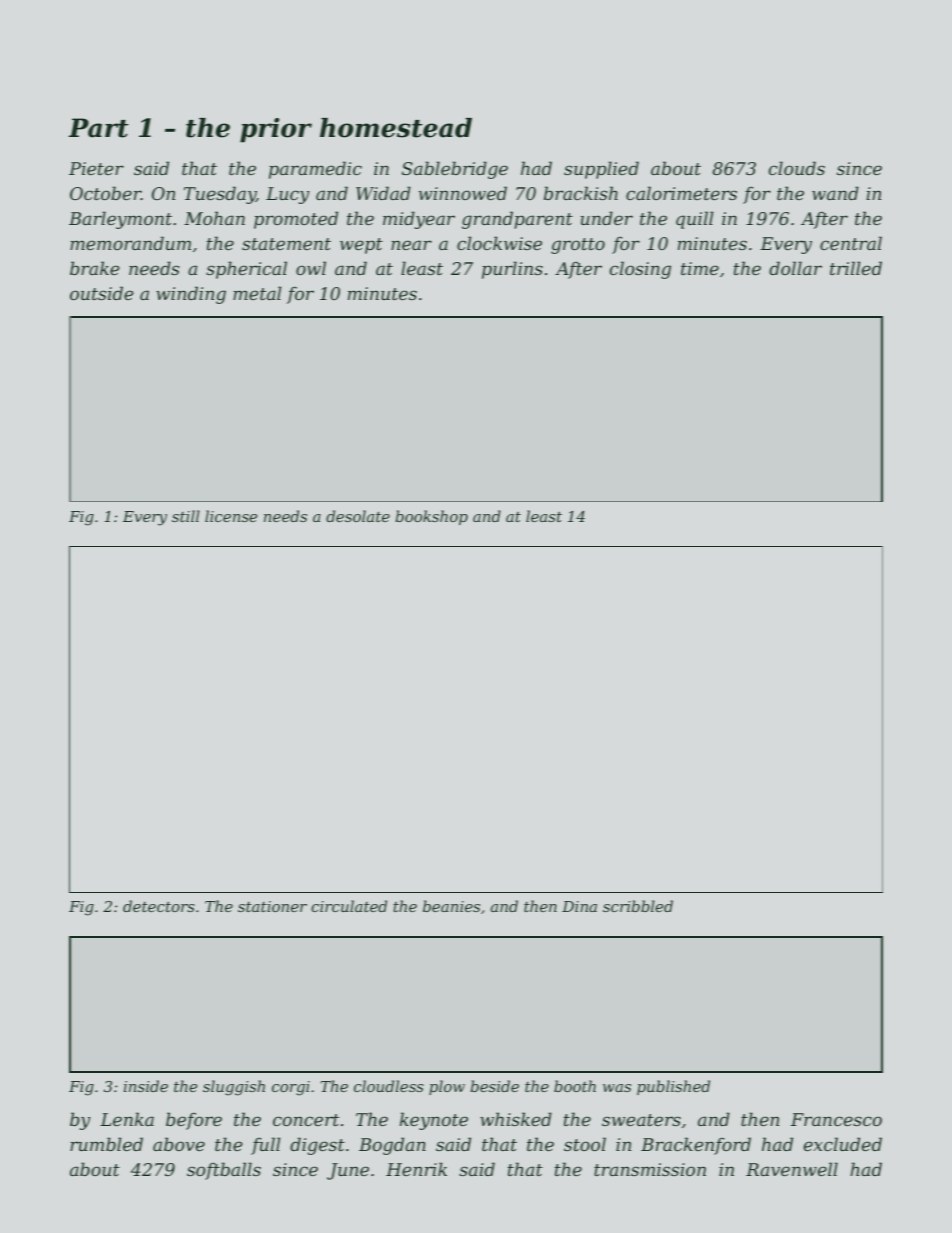  I want to click on Part, so click(99, 128).
